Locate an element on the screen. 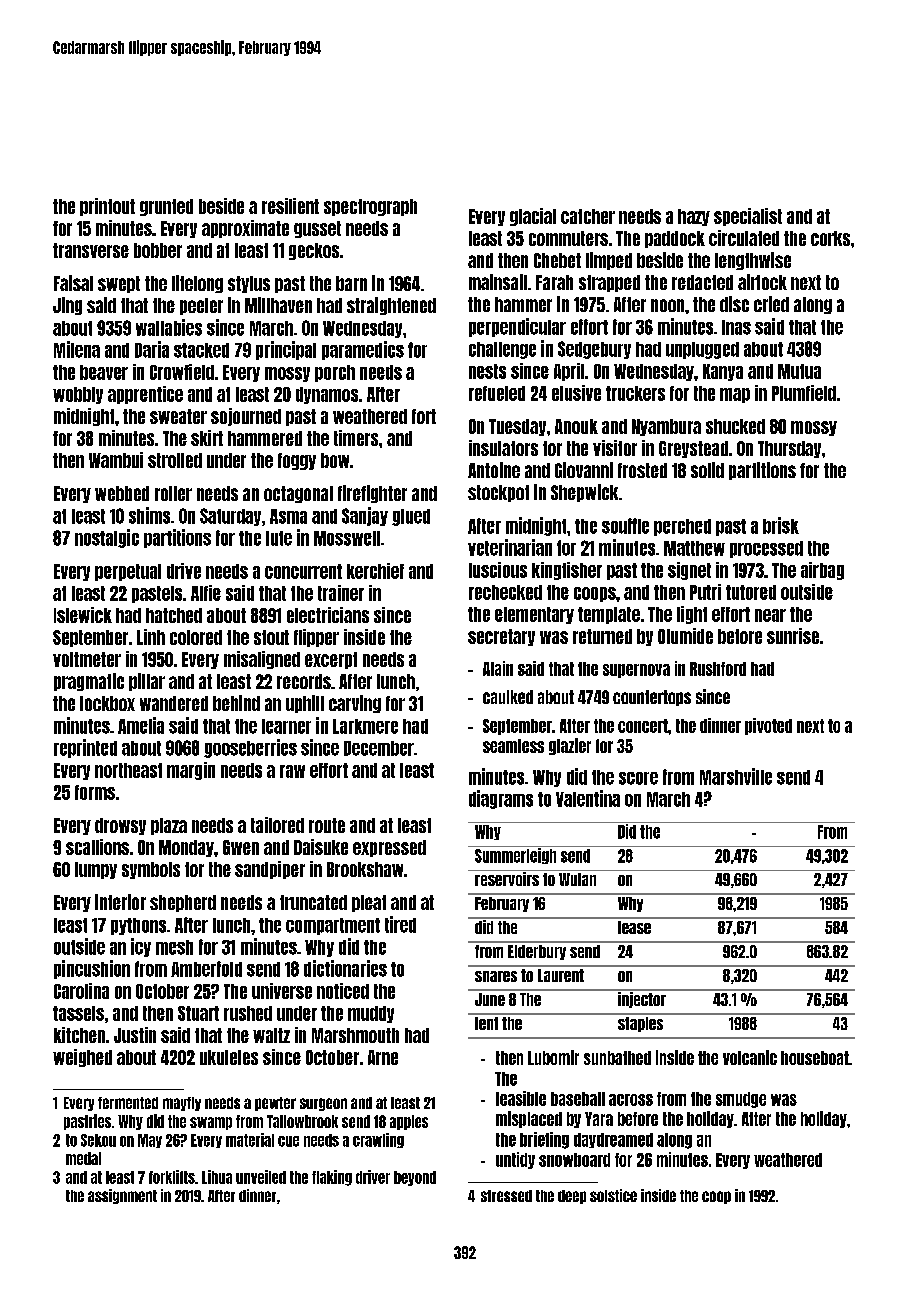 This screenshot has width=908, height=1316. hazy is located at coordinates (694, 217).
